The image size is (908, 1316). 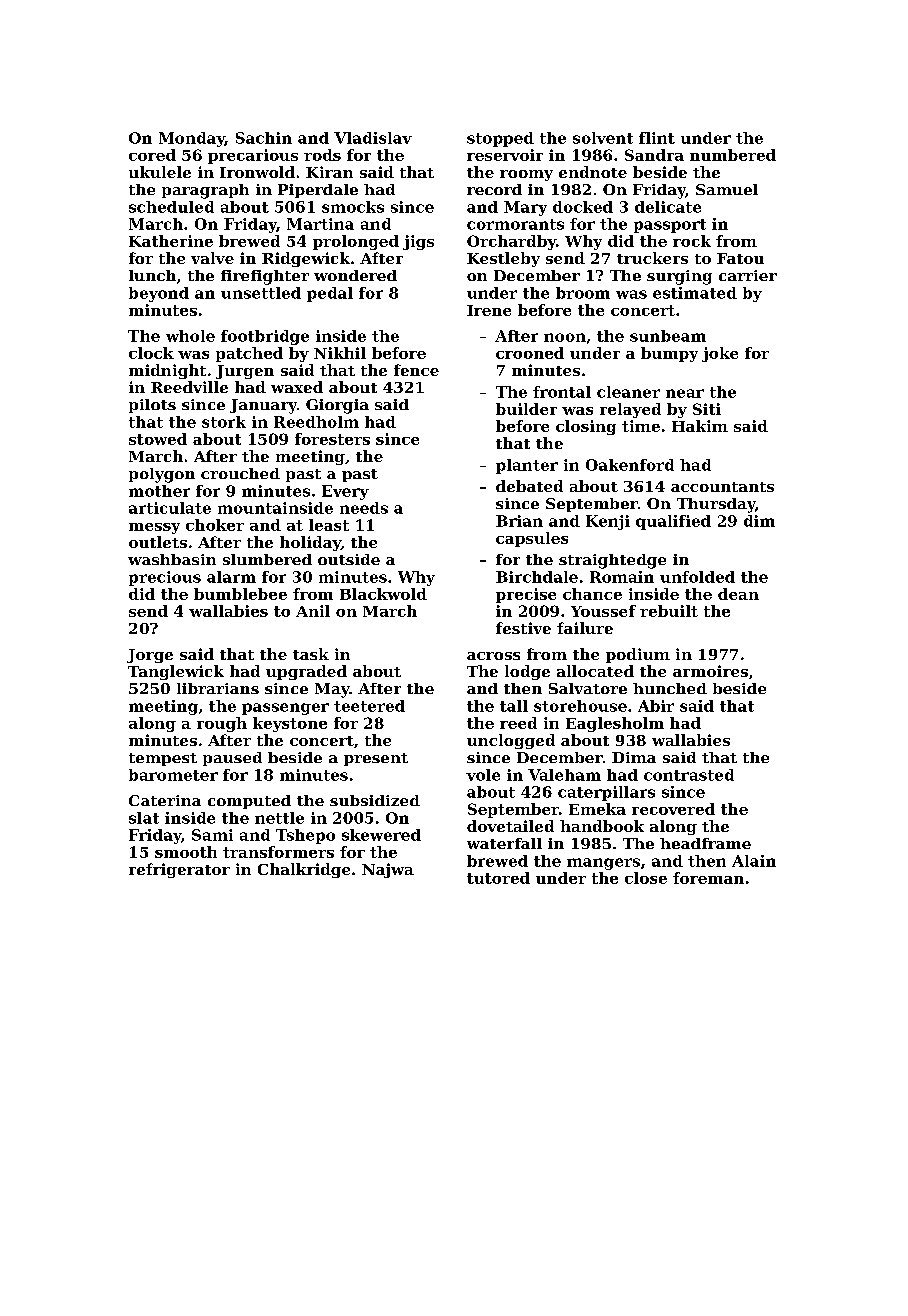 What do you see at coordinates (489, 310) in the document?
I see `Irene` at bounding box center [489, 310].
